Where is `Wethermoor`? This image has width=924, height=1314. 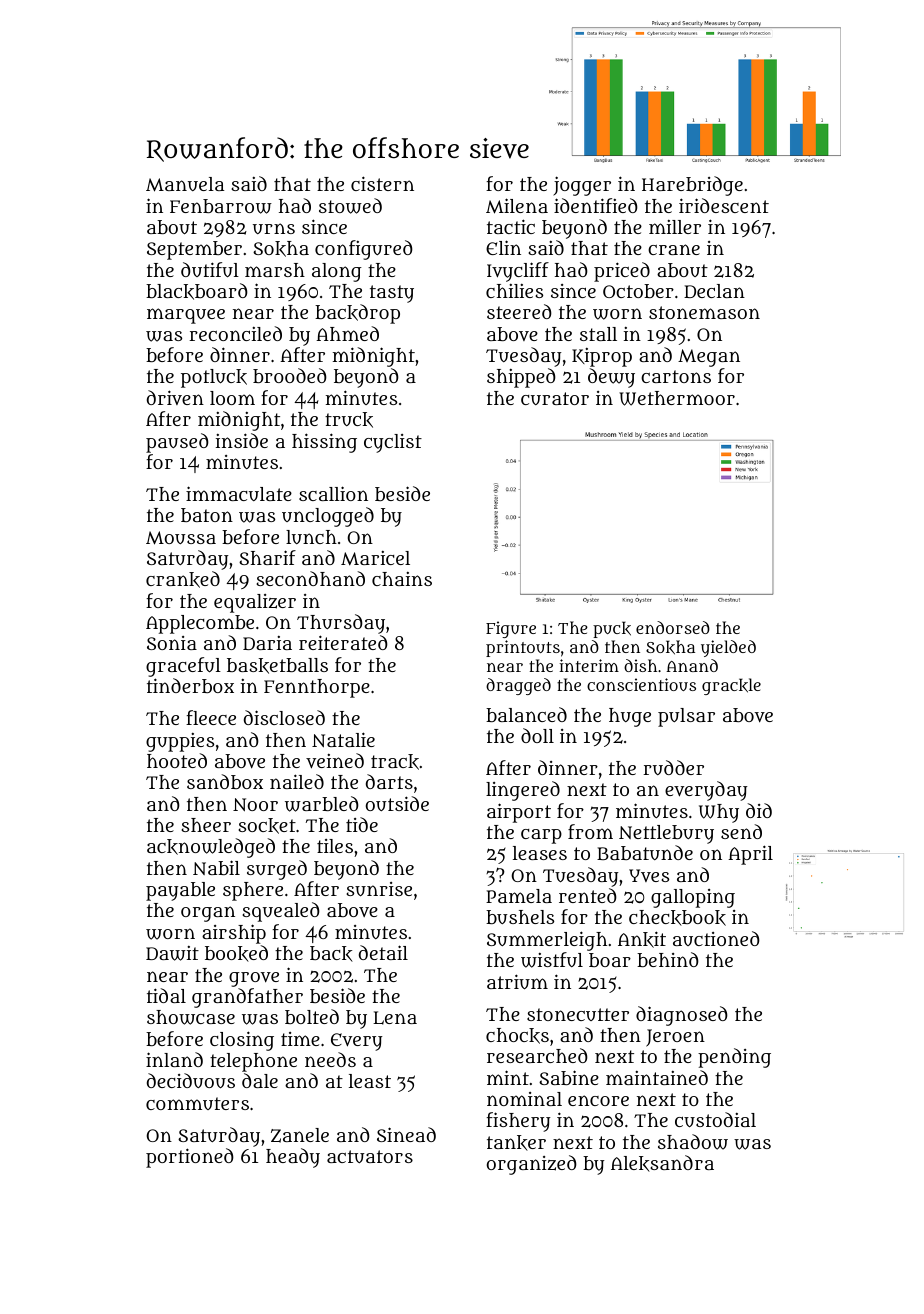
Wethermoor is located at coordinates (677, 398).
